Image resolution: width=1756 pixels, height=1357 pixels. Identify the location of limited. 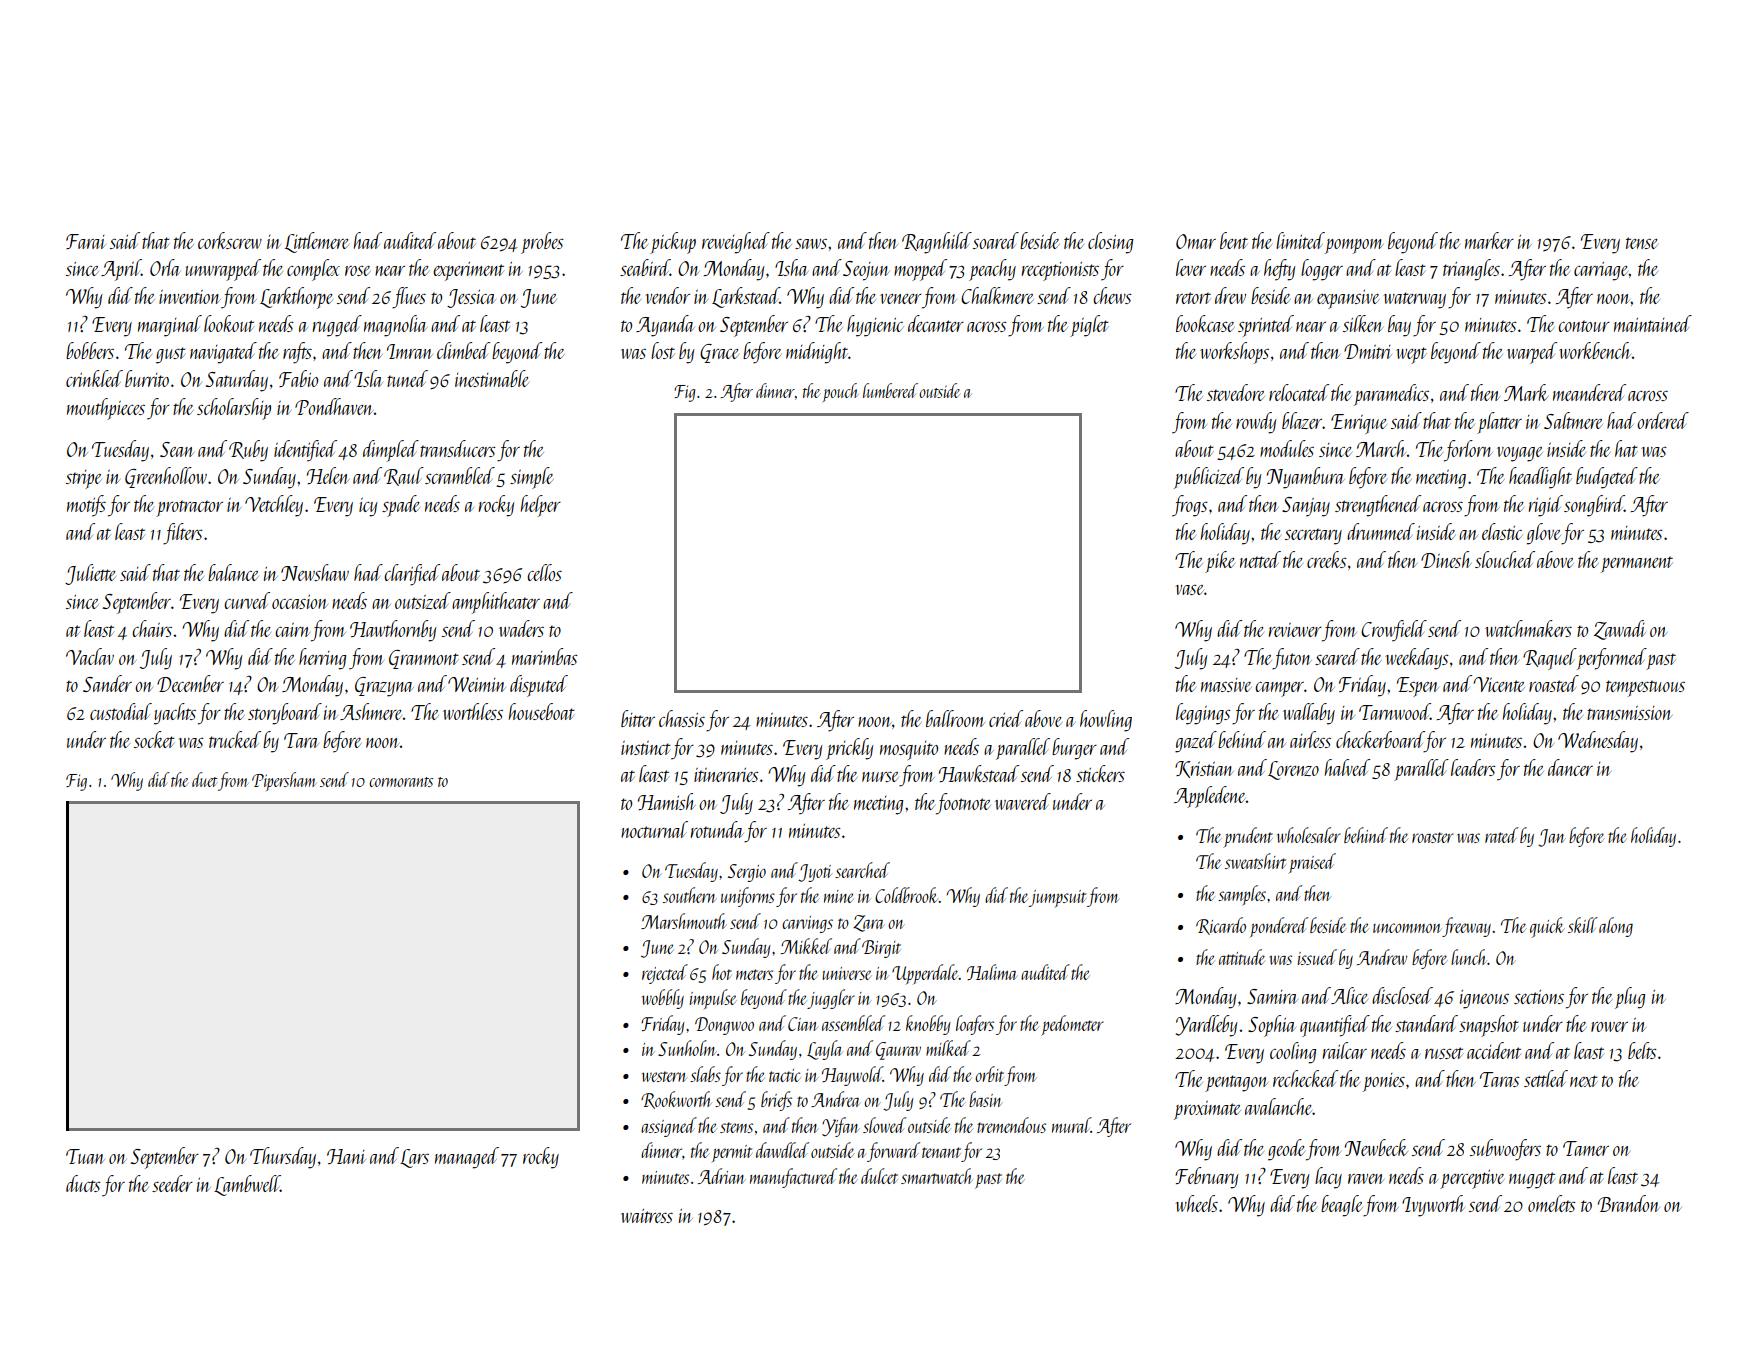
(1300, 240).
